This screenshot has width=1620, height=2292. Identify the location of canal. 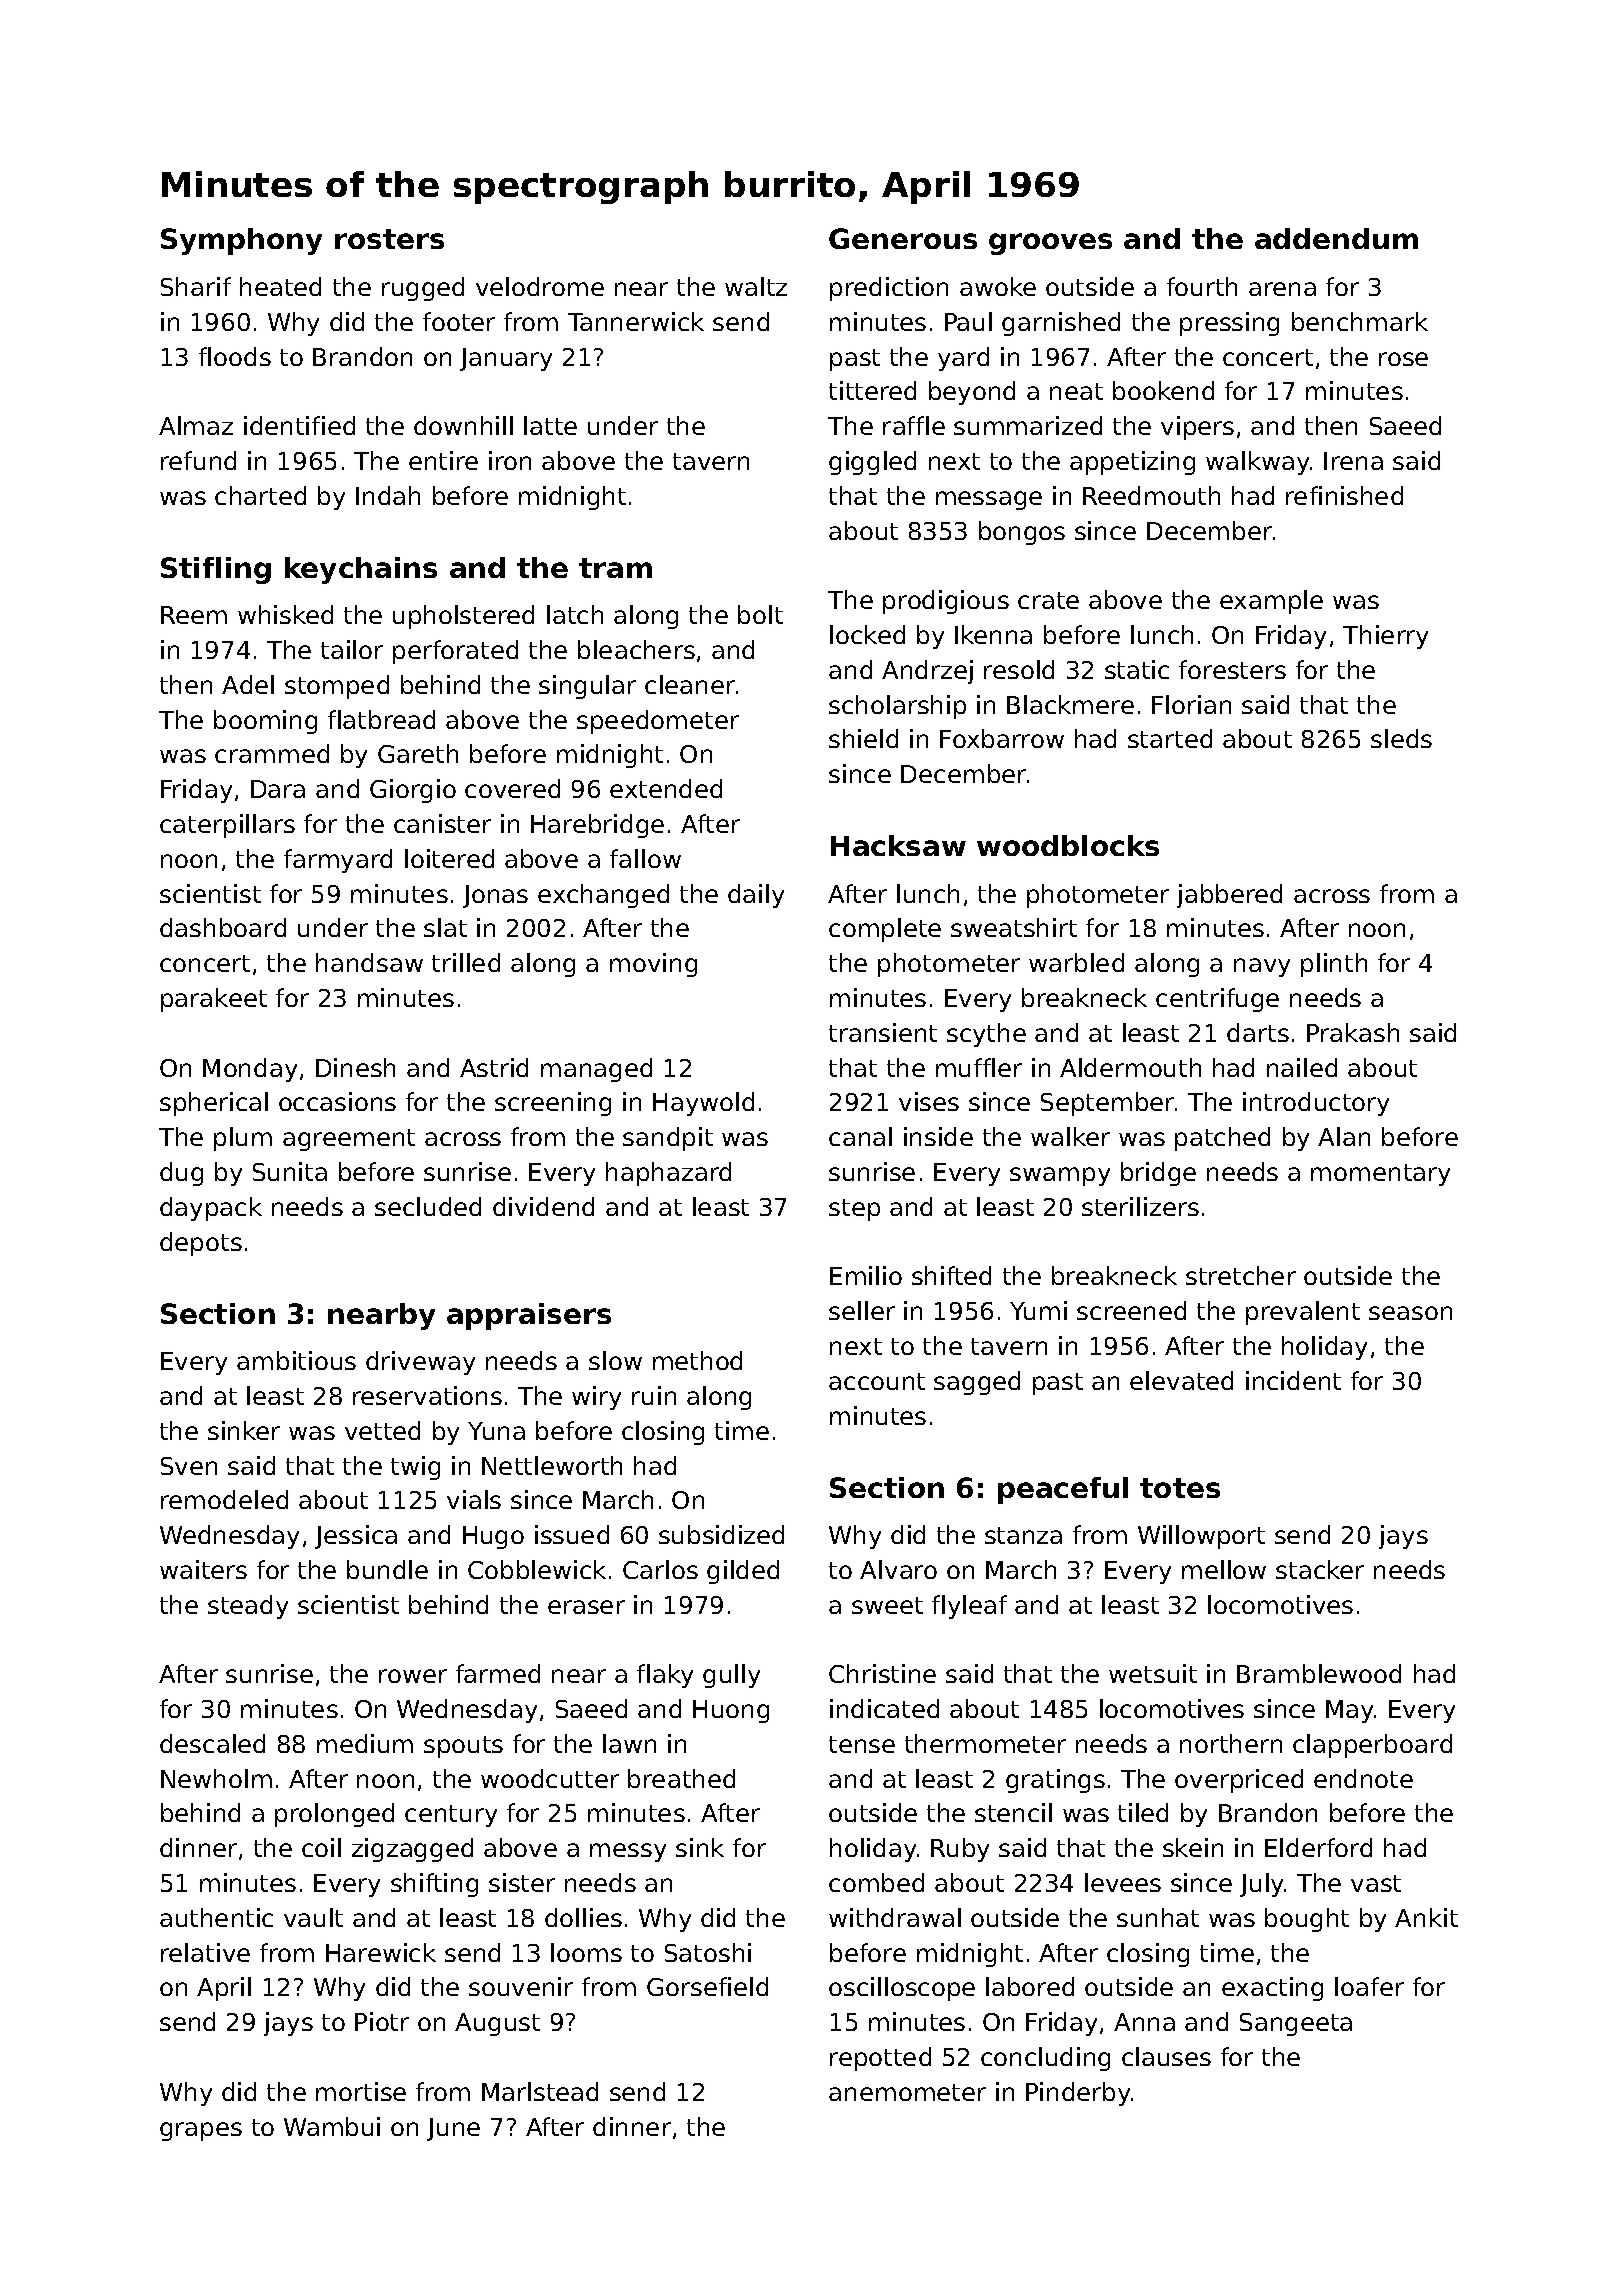
(860, 1136).
